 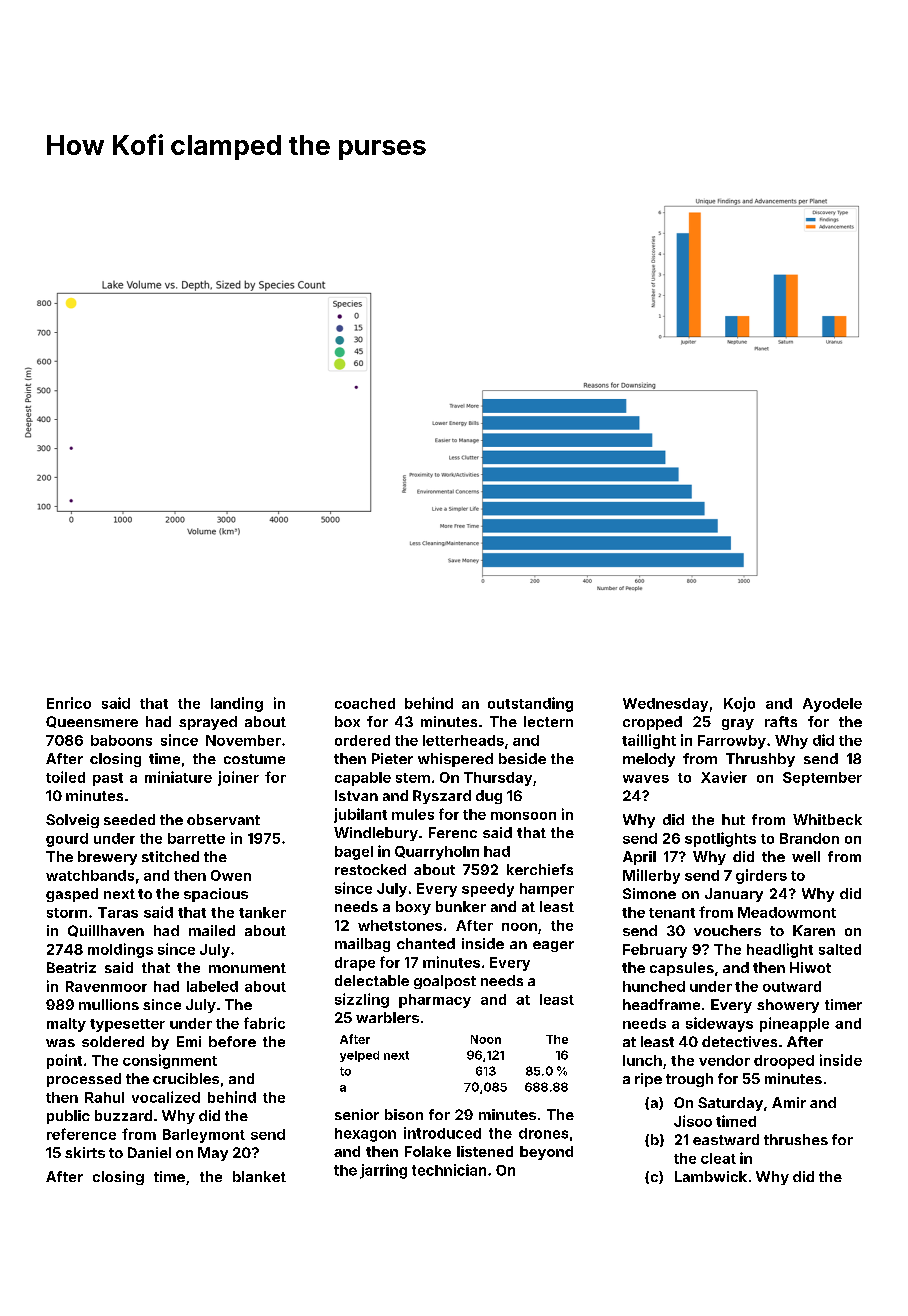 What do you see at coordinates (463, 740) in the screenshot?
I see `letterheads` at bounding box center [463, 740].
